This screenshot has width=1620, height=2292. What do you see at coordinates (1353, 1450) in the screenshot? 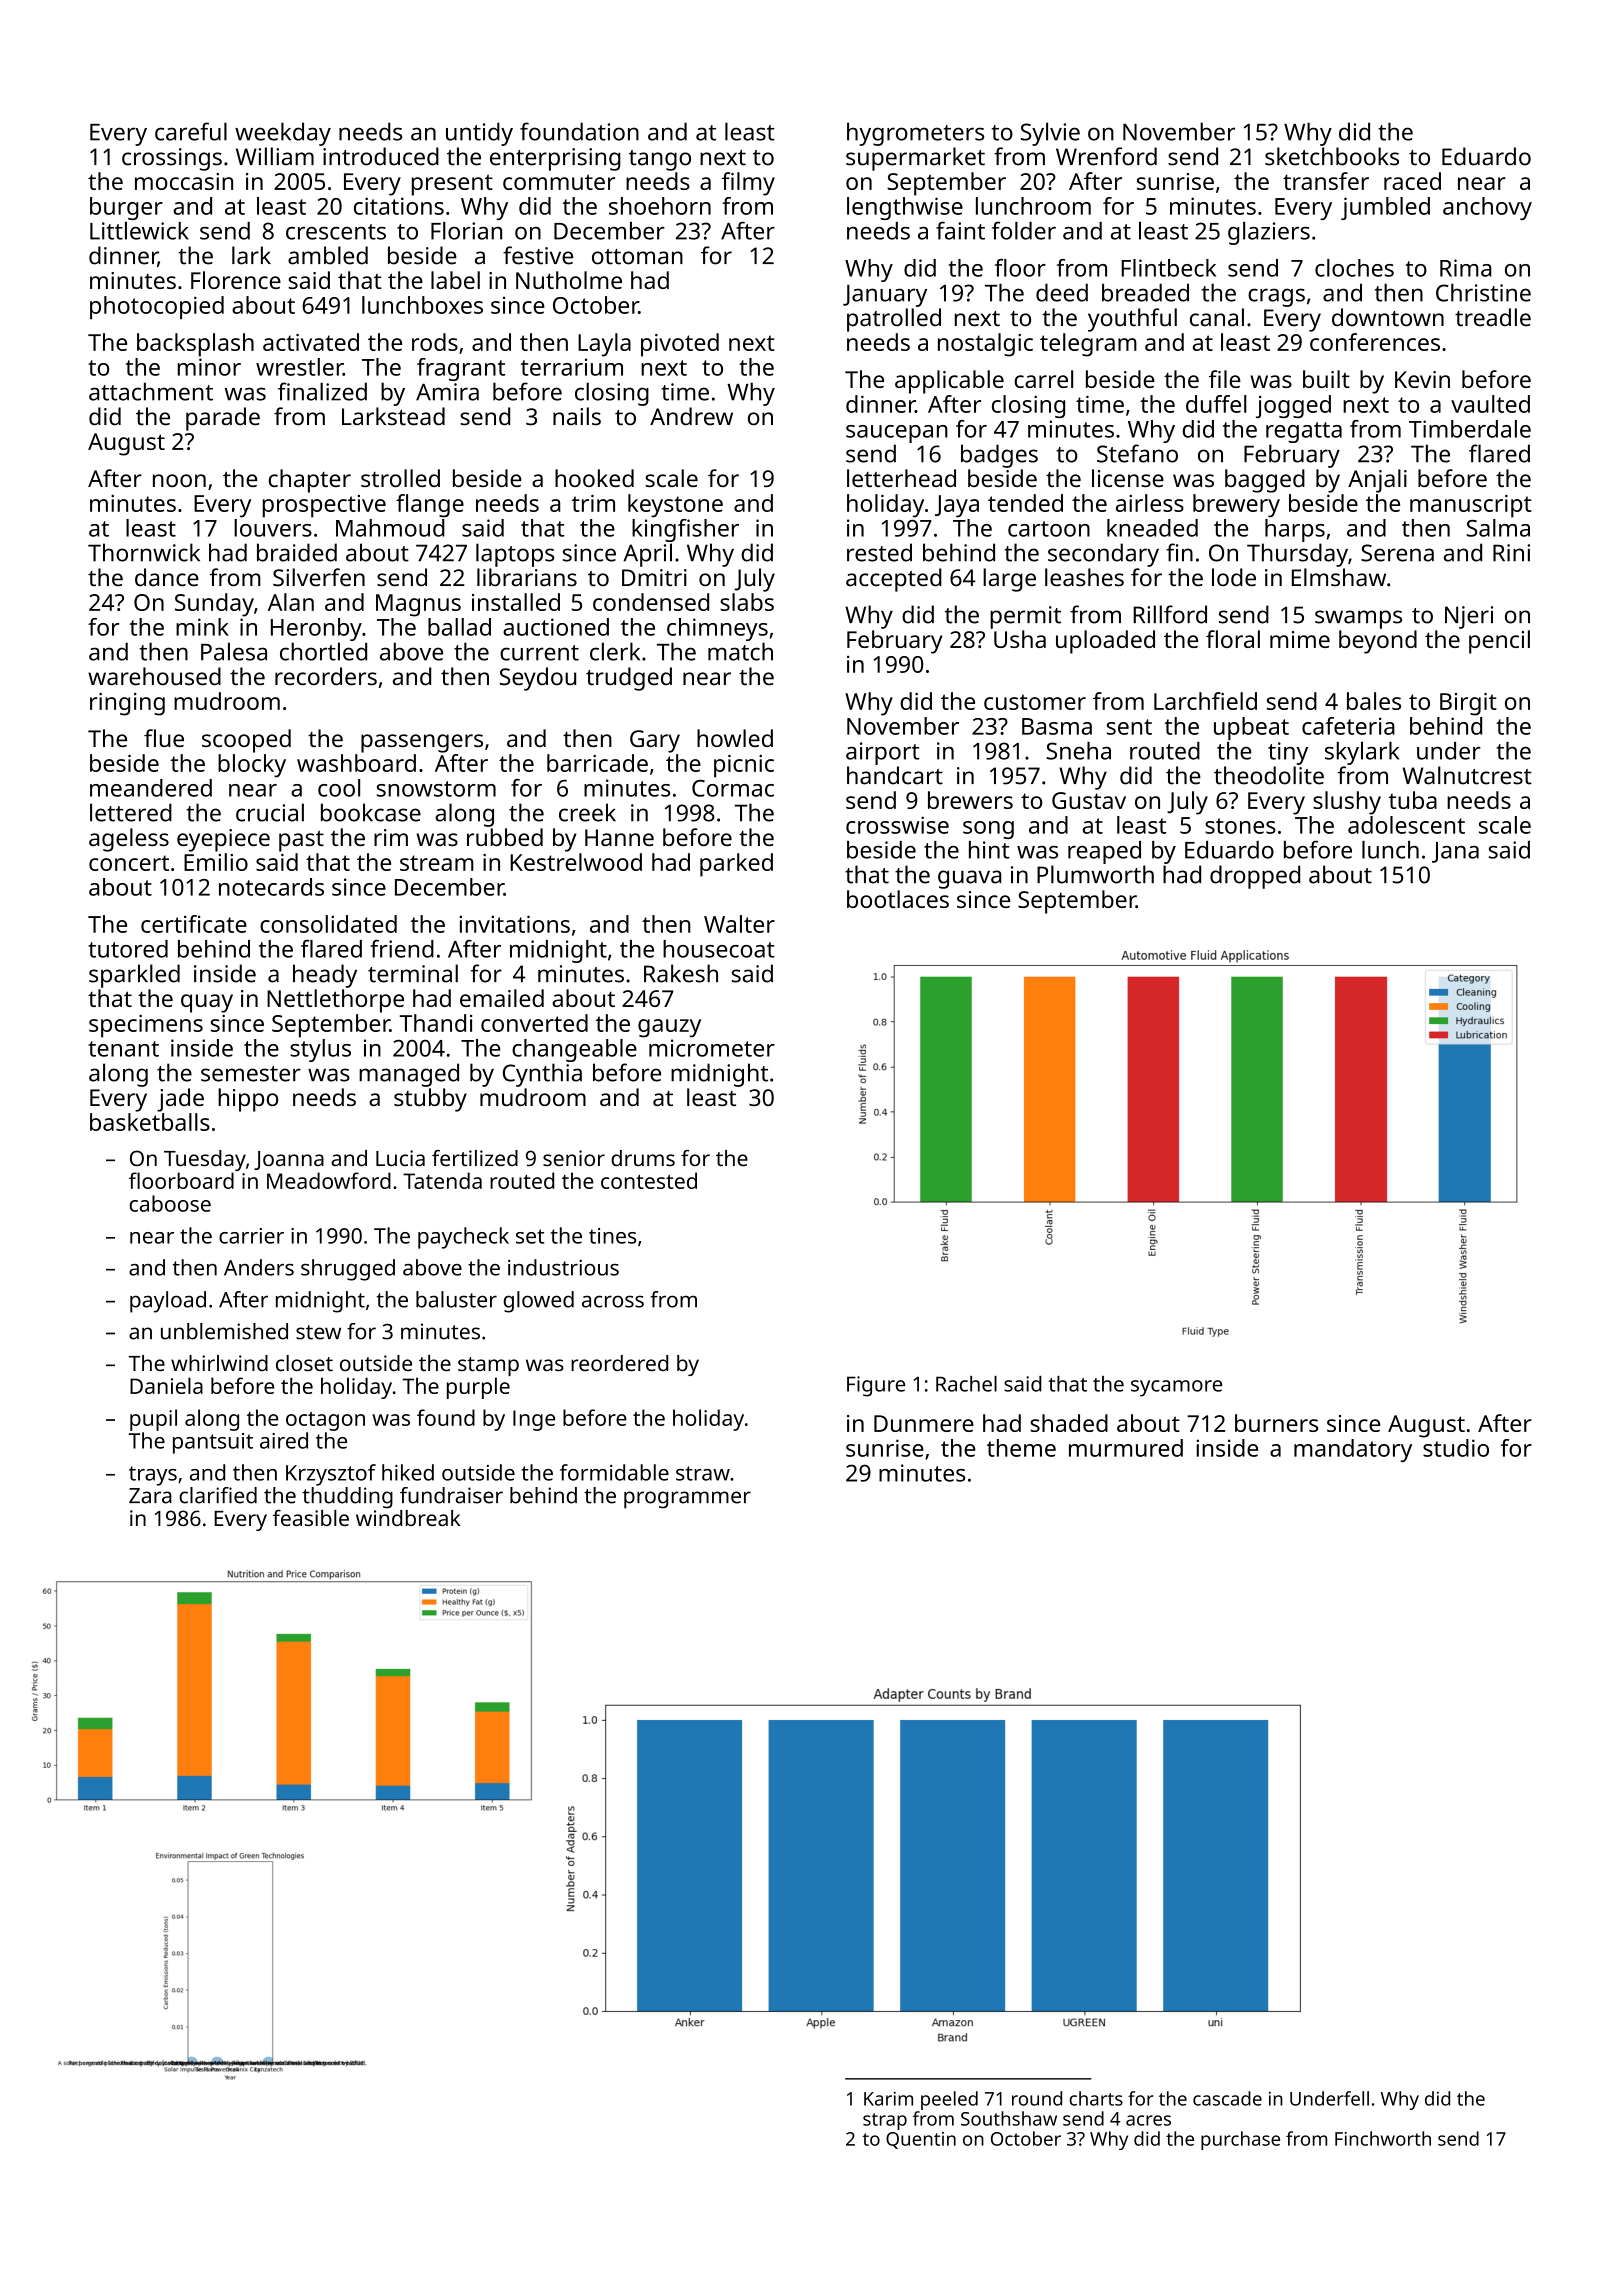
I see `mandatory` at bounding box center [1353, 1450].
